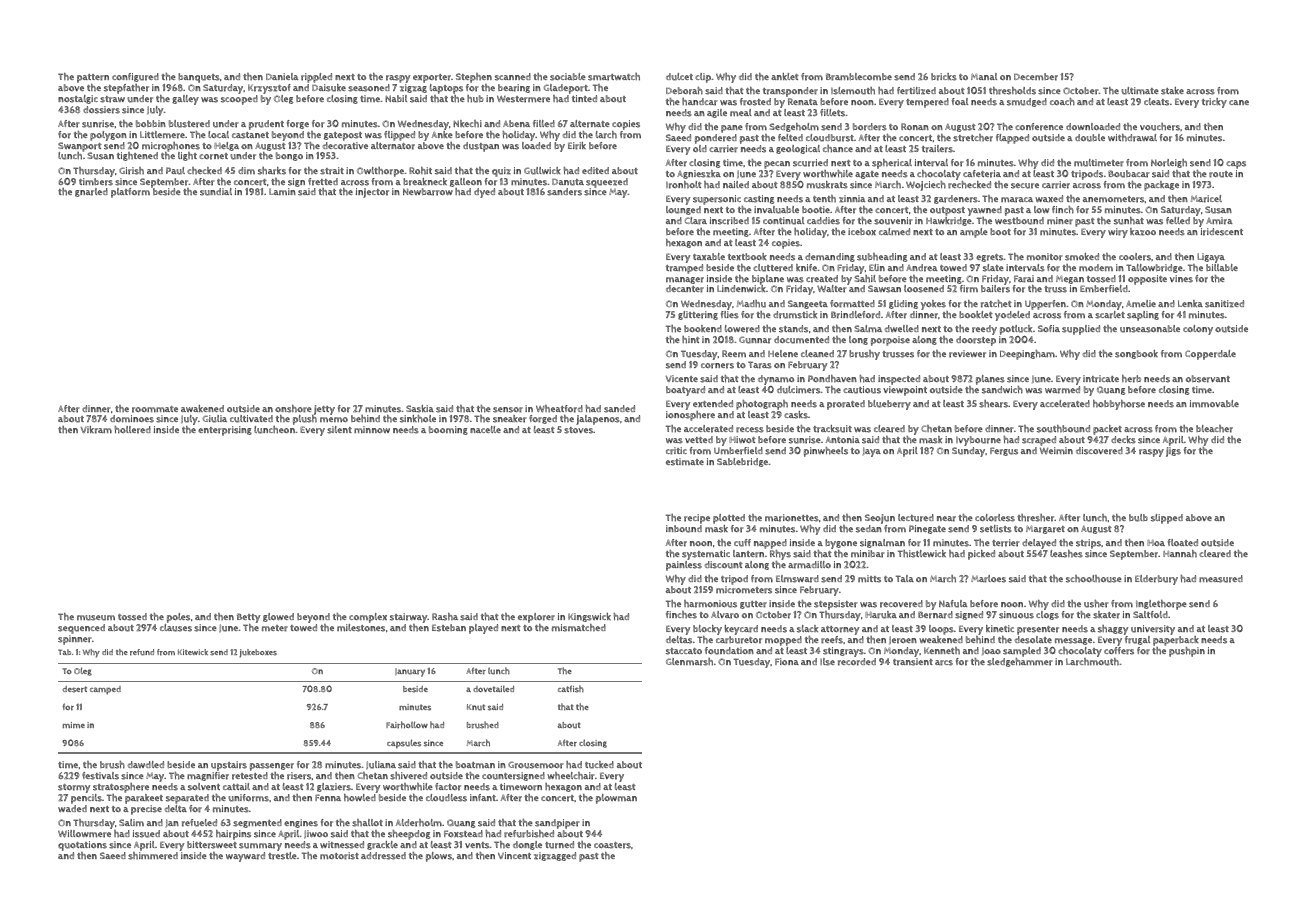 Image resolution: width=1308 pixels, height=924 pixels. I want to click on dulcet, so click(679, 77).
